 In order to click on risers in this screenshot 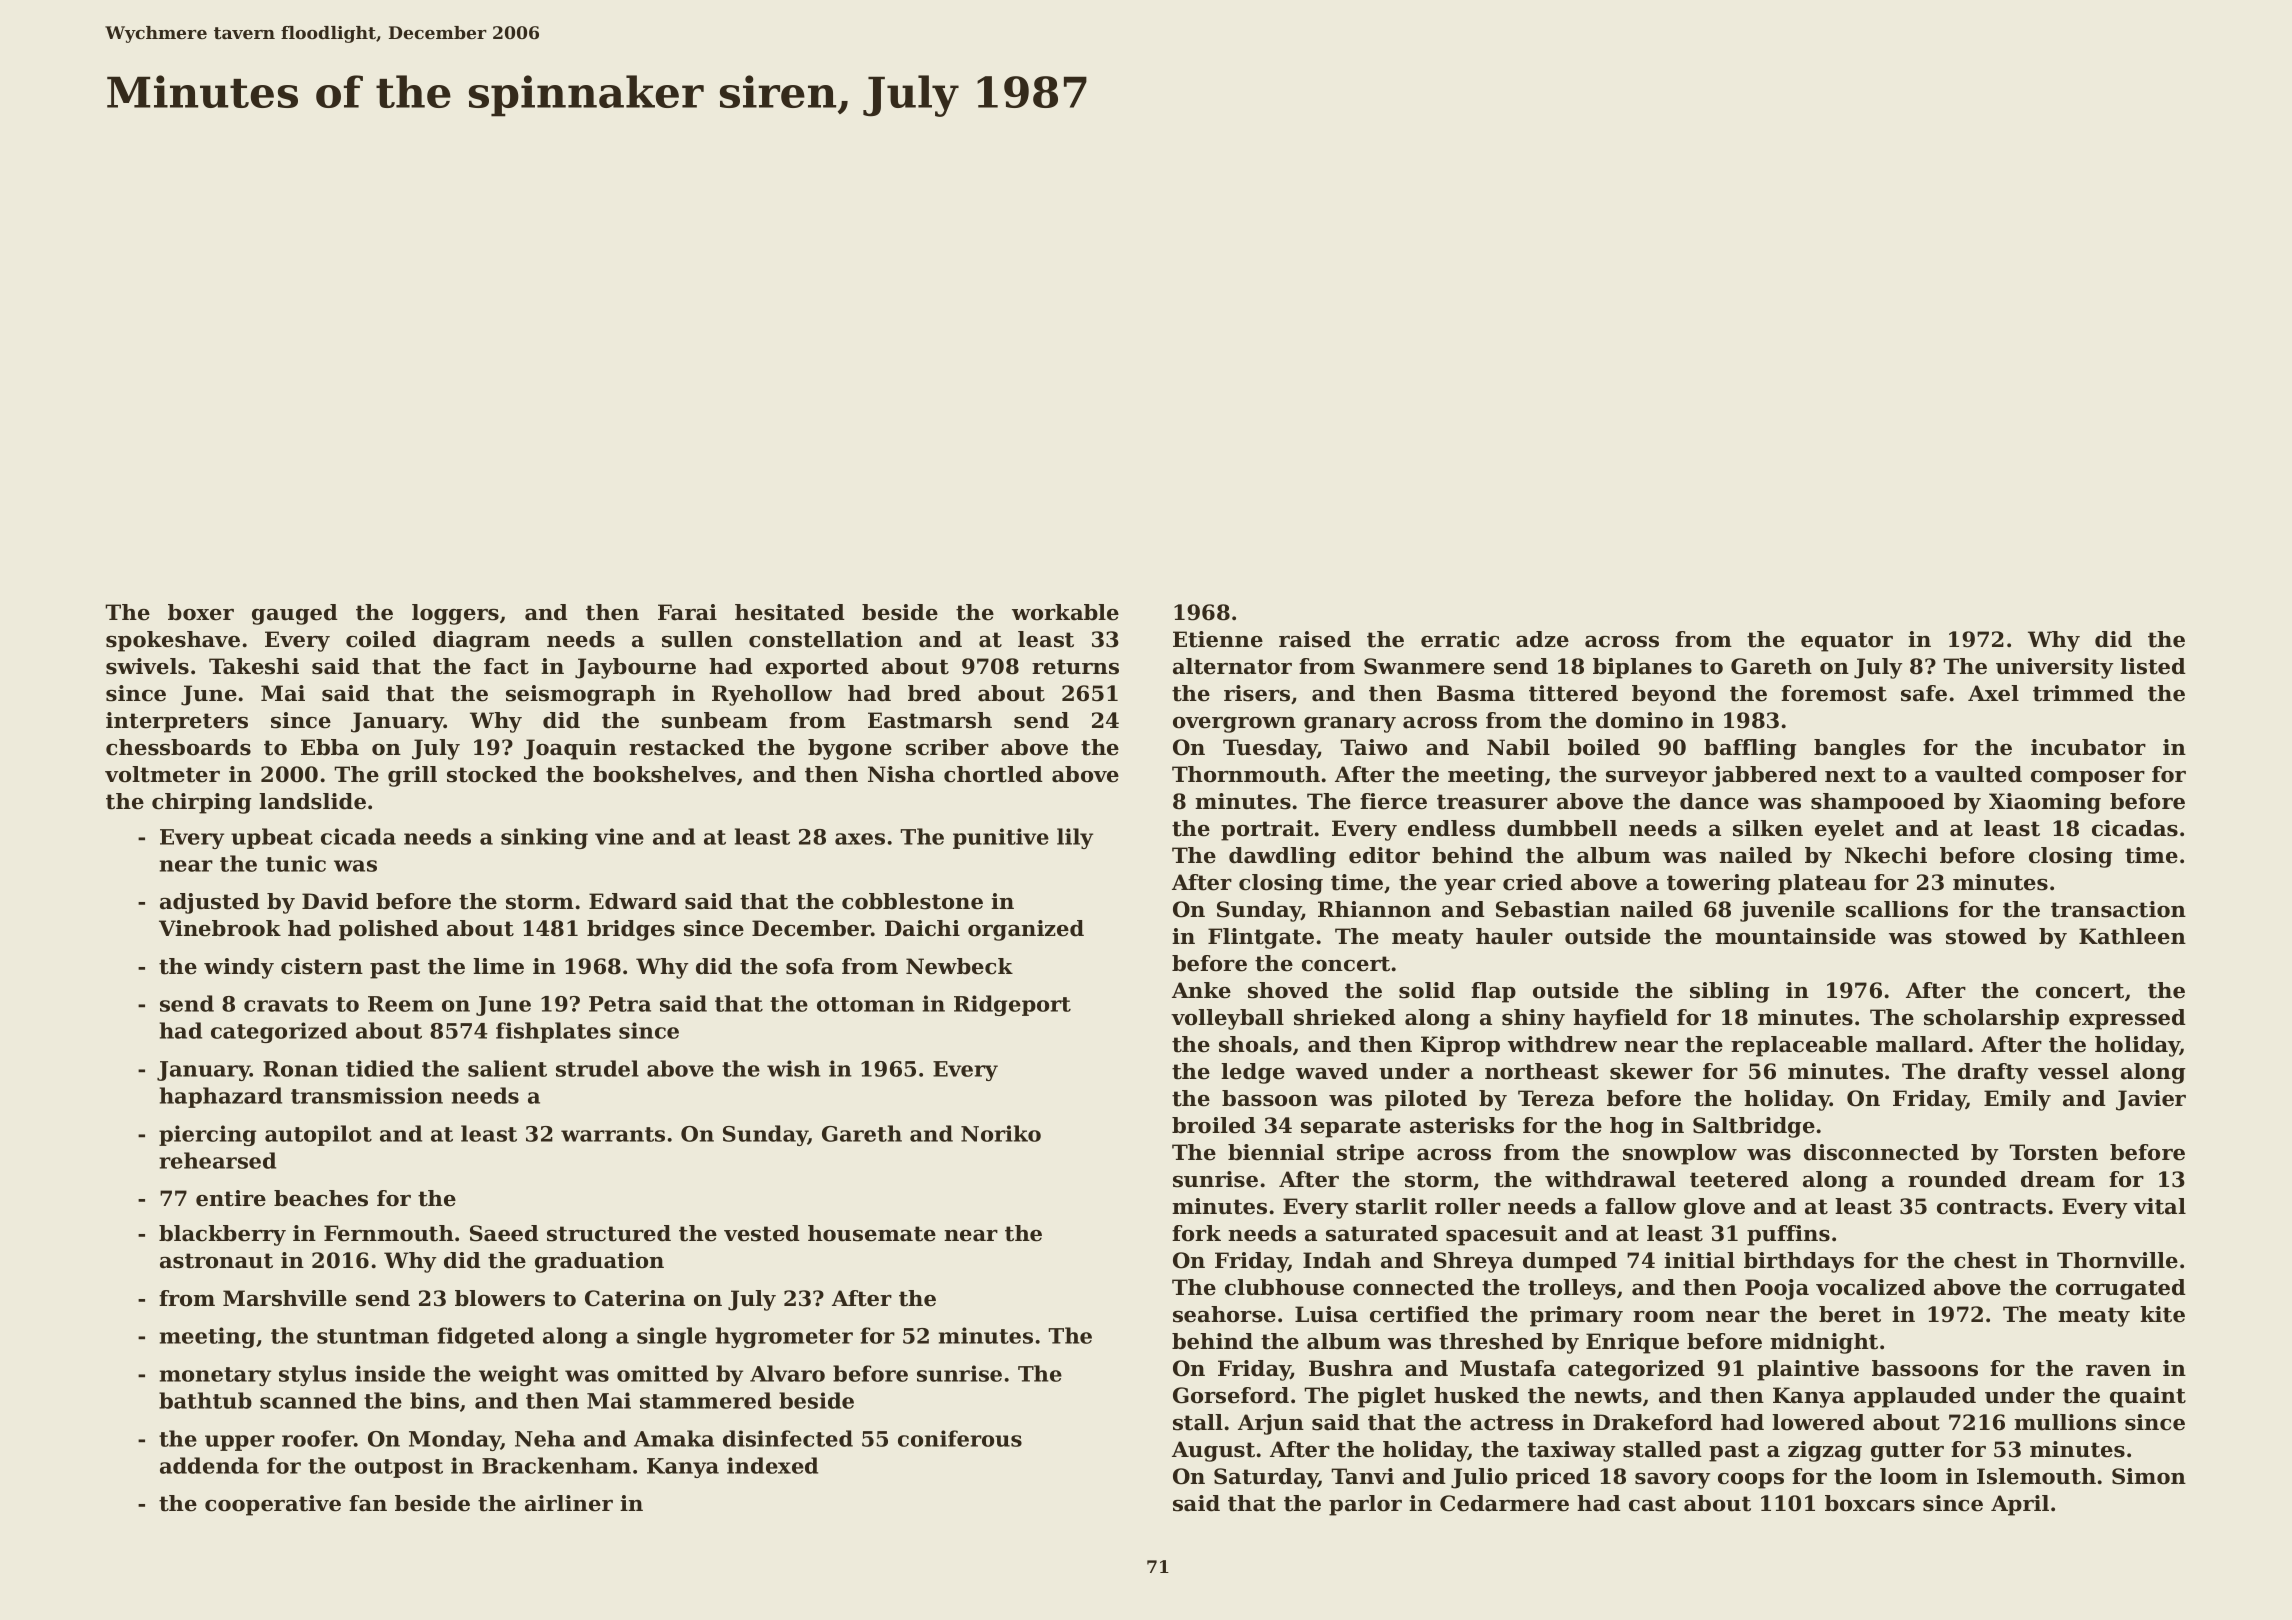, I will do `click(1257, 693)`.
